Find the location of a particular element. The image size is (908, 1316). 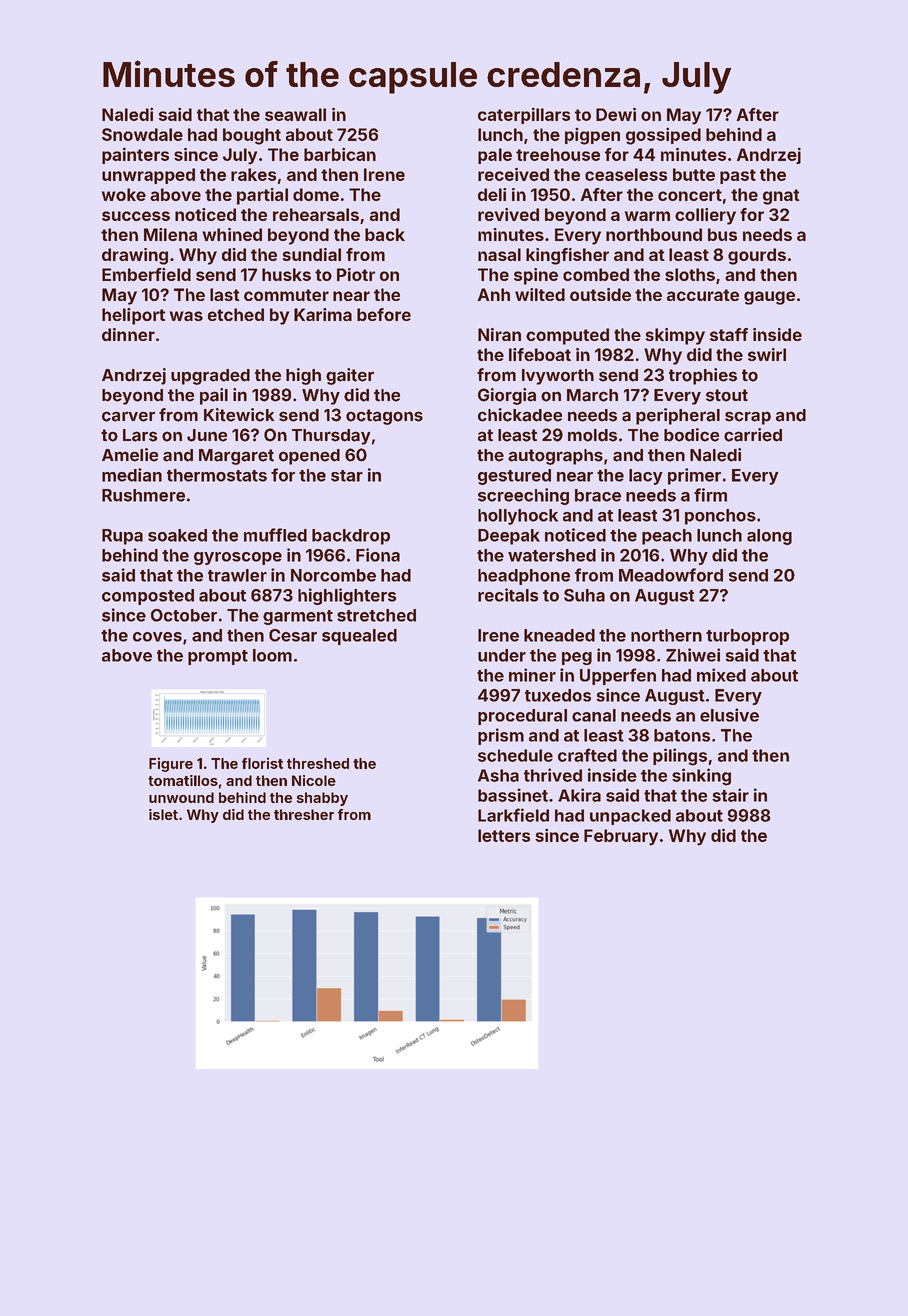

scrap is located at coordinates (748, 418).
